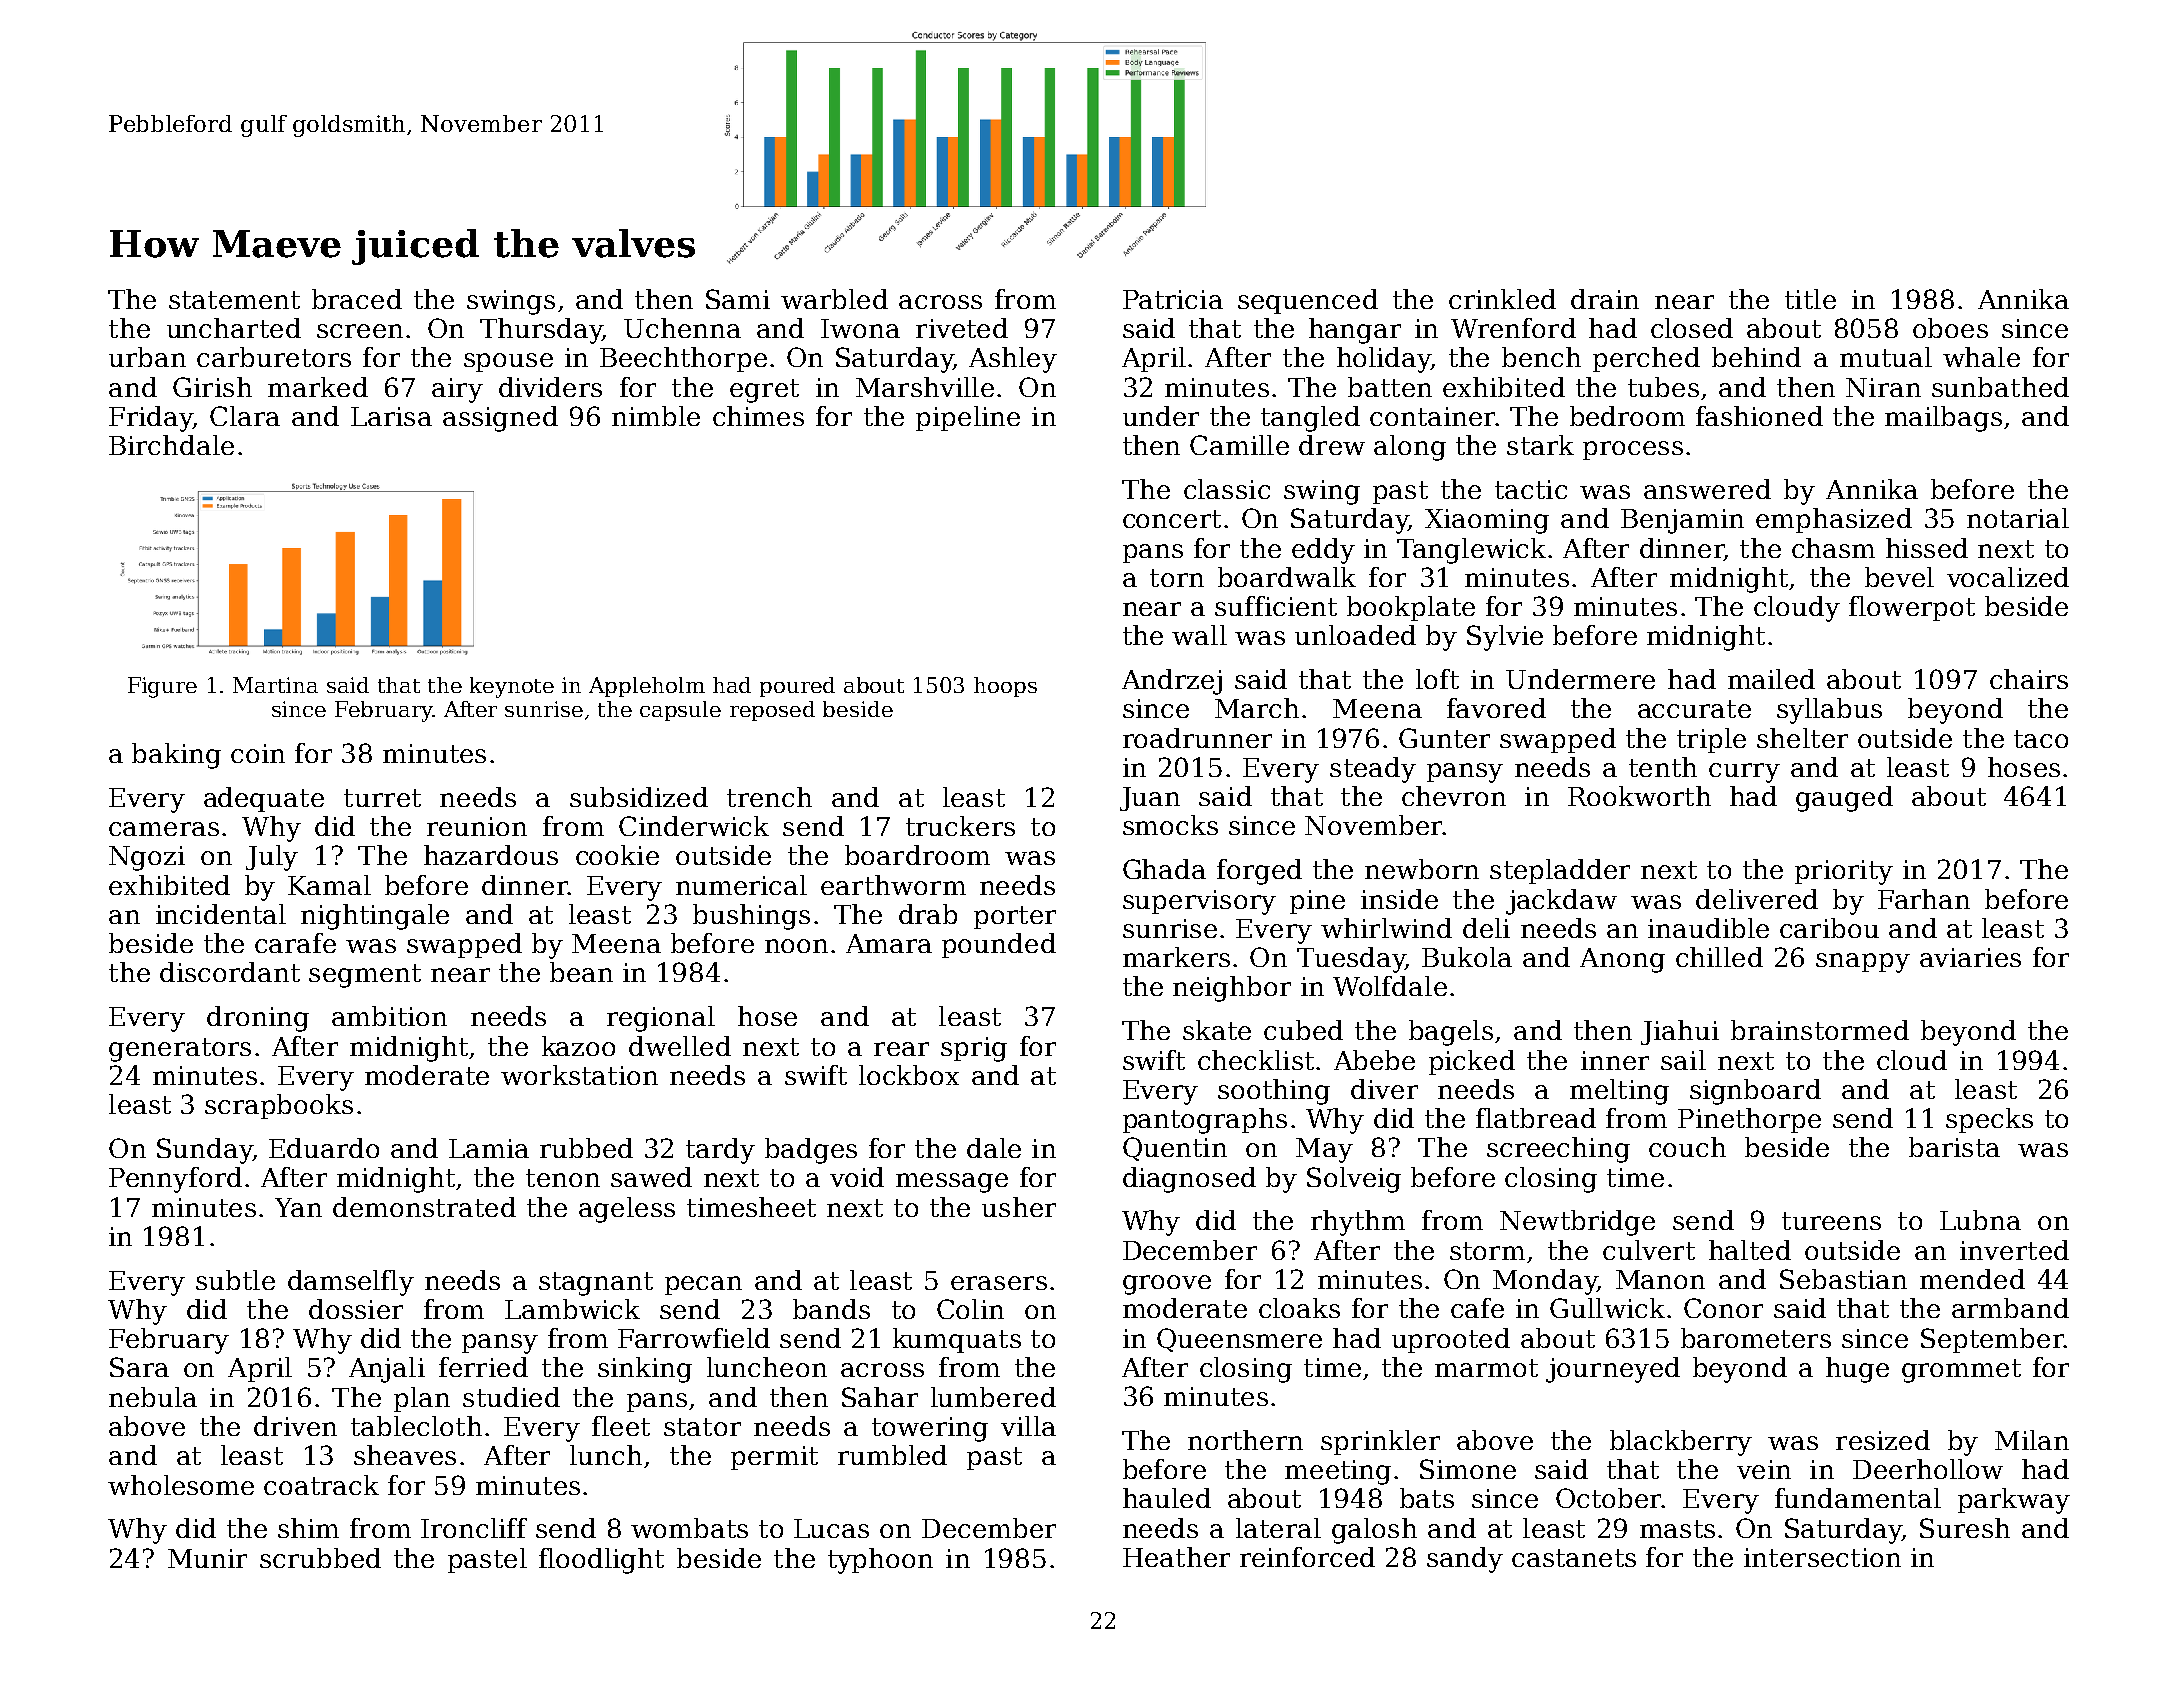 The width and height of the screenshot is (2178, 1683). What do you see at coordinates (1173, 299) in the screenshot?
I see `Patricia` at bounding box center [1173, 299].
